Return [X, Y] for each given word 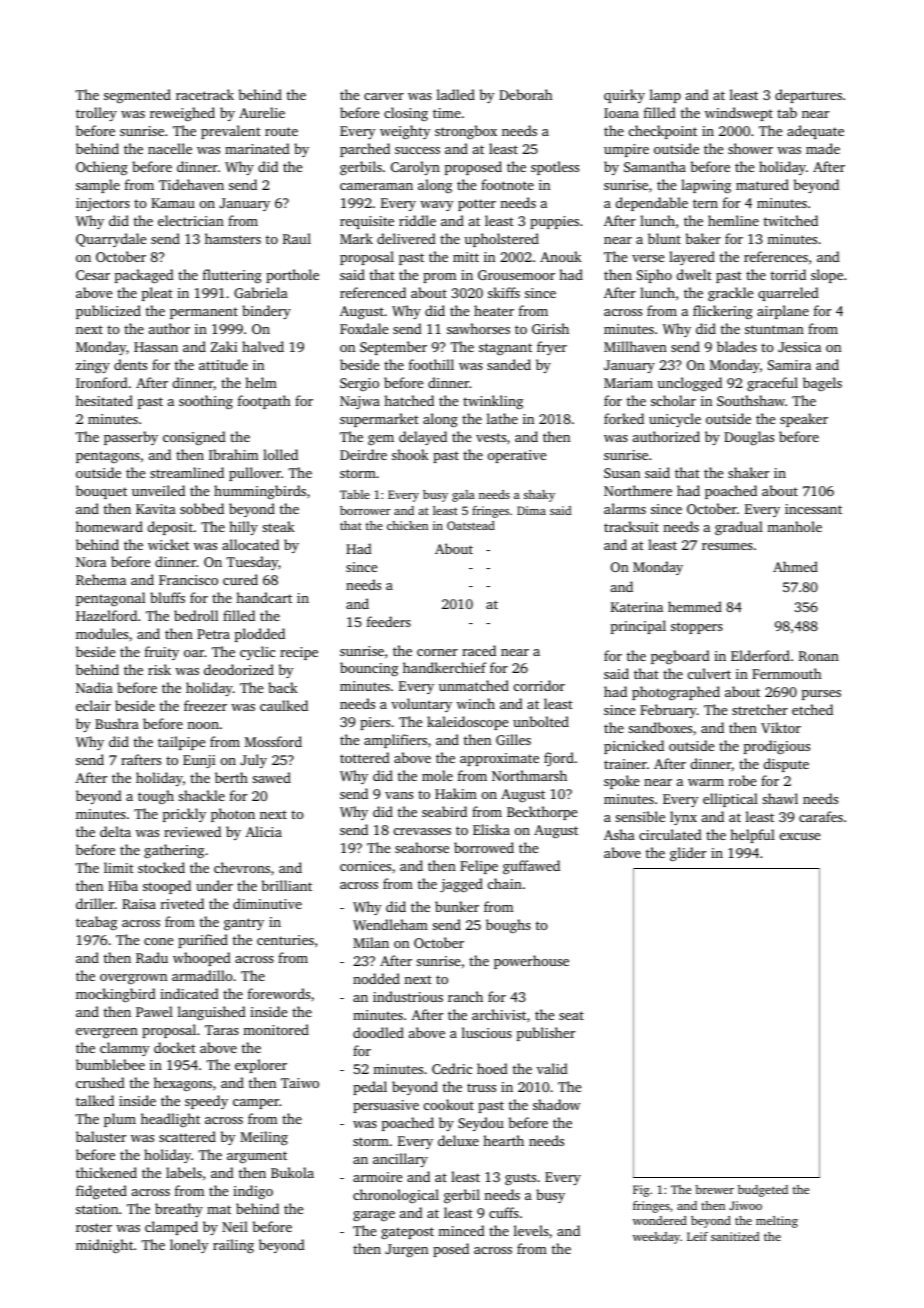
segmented [137, 96]
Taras [222, 1030]
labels [184, 1172]
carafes [821, 816]
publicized [108, 312]
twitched [791, 220]
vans [399, 795]
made [823, 148]
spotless [555, 168]
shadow [556, 1104]
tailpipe [181, 743]
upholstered [501, 240]
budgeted [763, 1191]
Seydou [481, 1124]
